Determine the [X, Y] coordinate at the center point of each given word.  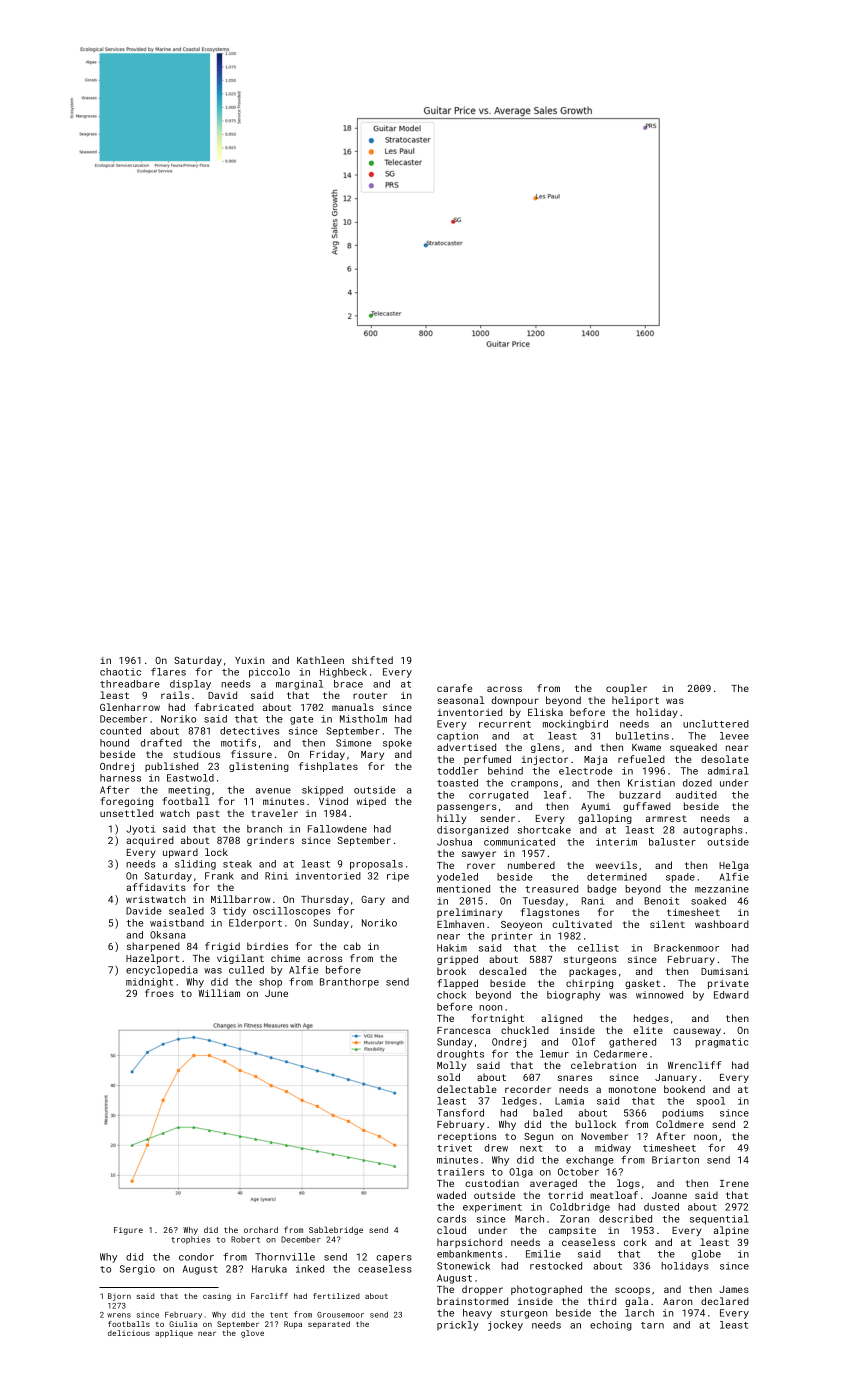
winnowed [659, 995]
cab [352, 946]
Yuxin [249, 660]
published [171, 767]
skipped [322, 791]
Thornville [285, 1257]
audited [696, 795]
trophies [190, 1240]
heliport [635, 701]
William [219, 993]
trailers [460, 1172]
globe [706, 1255]
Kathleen [320, 660]
